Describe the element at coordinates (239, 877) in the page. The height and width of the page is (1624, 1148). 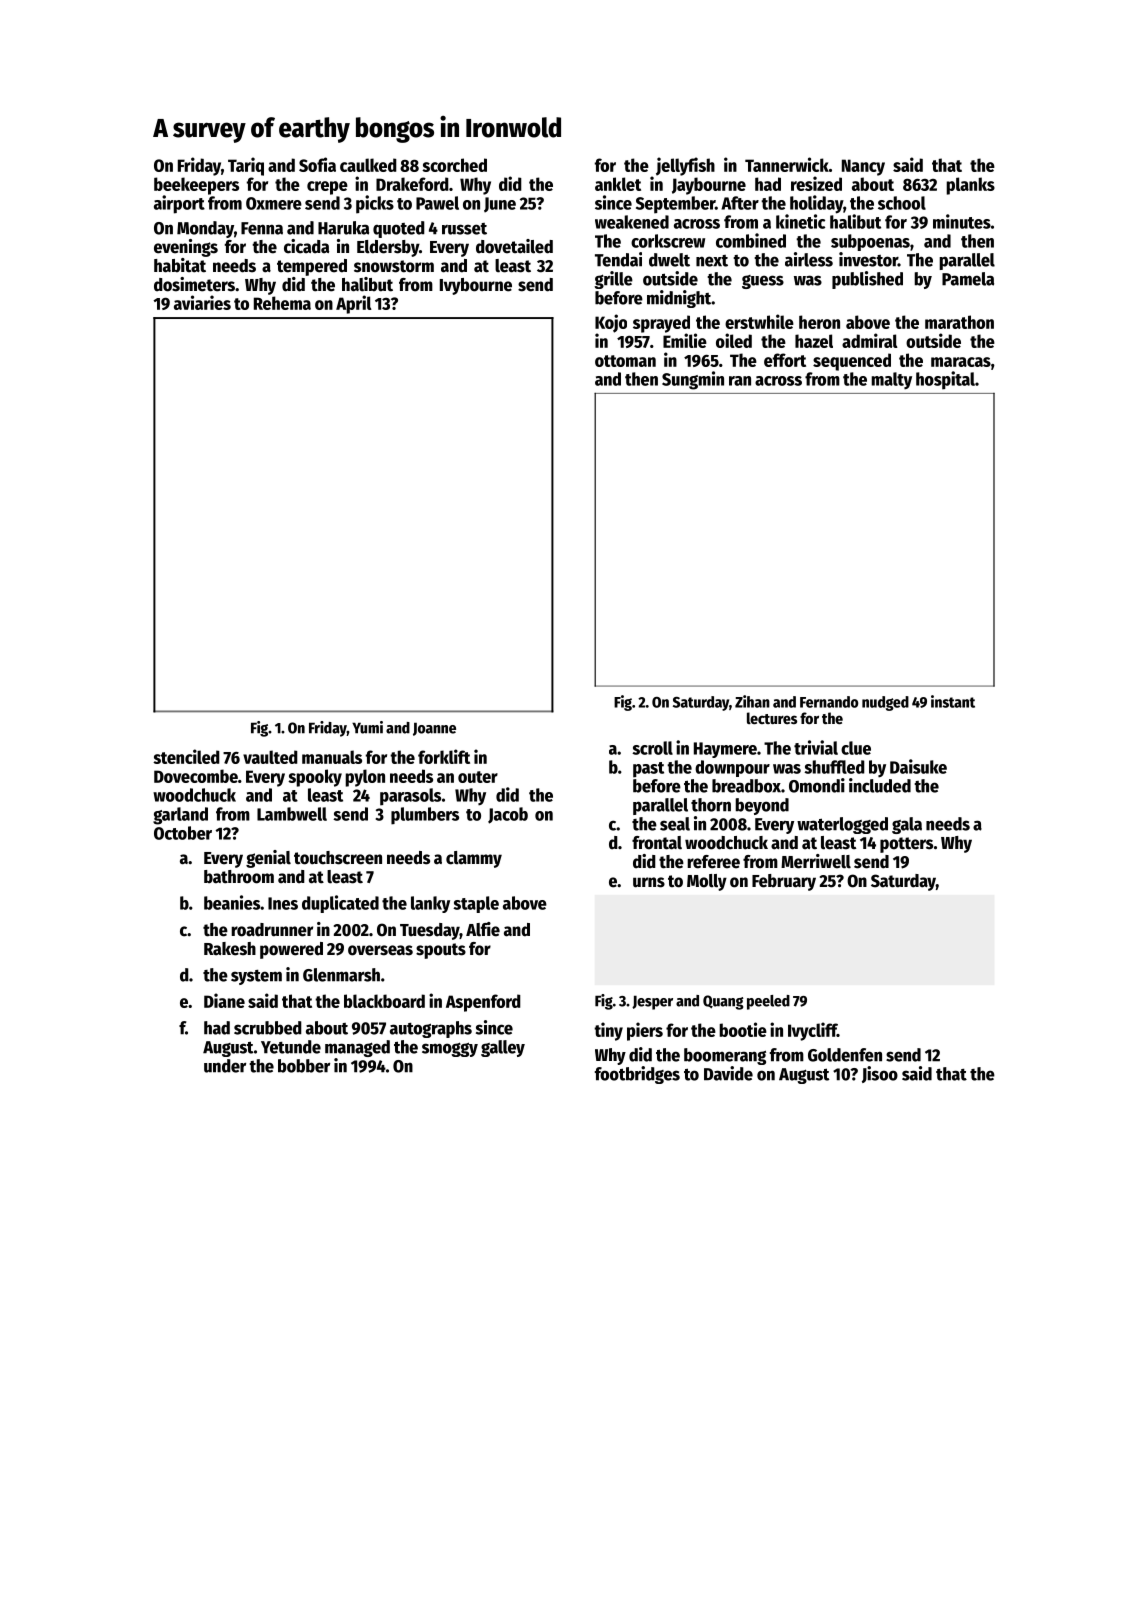
I see `bathroom` at that location.
